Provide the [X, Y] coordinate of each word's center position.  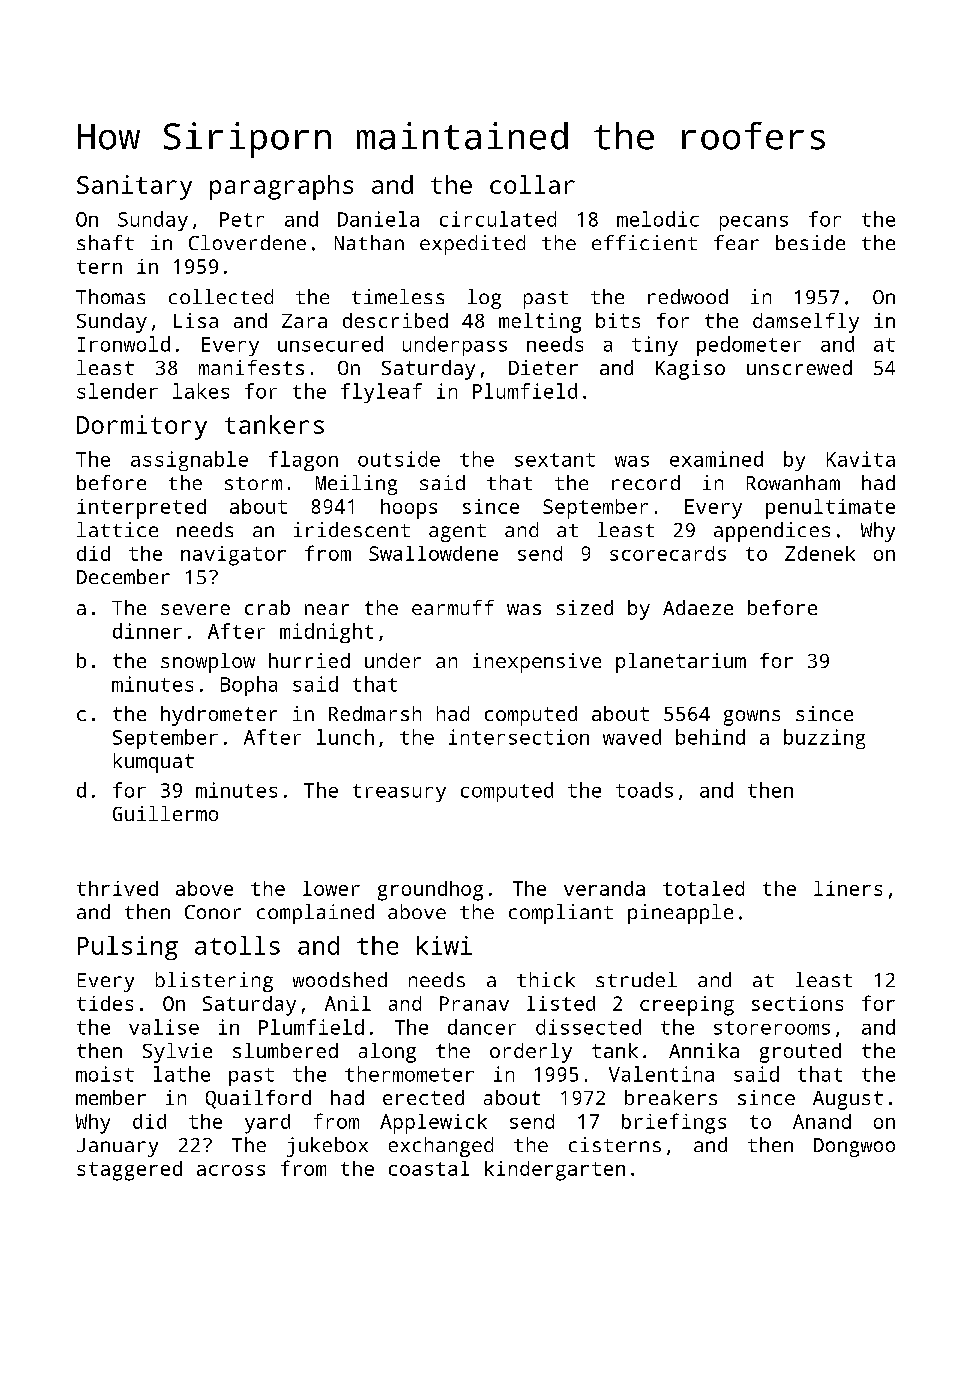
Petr [242, 219]
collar [532, 184]
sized [585, 607]
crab [267, 607]
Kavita [861, 459]
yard [267, 1124]
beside [810, 242]
